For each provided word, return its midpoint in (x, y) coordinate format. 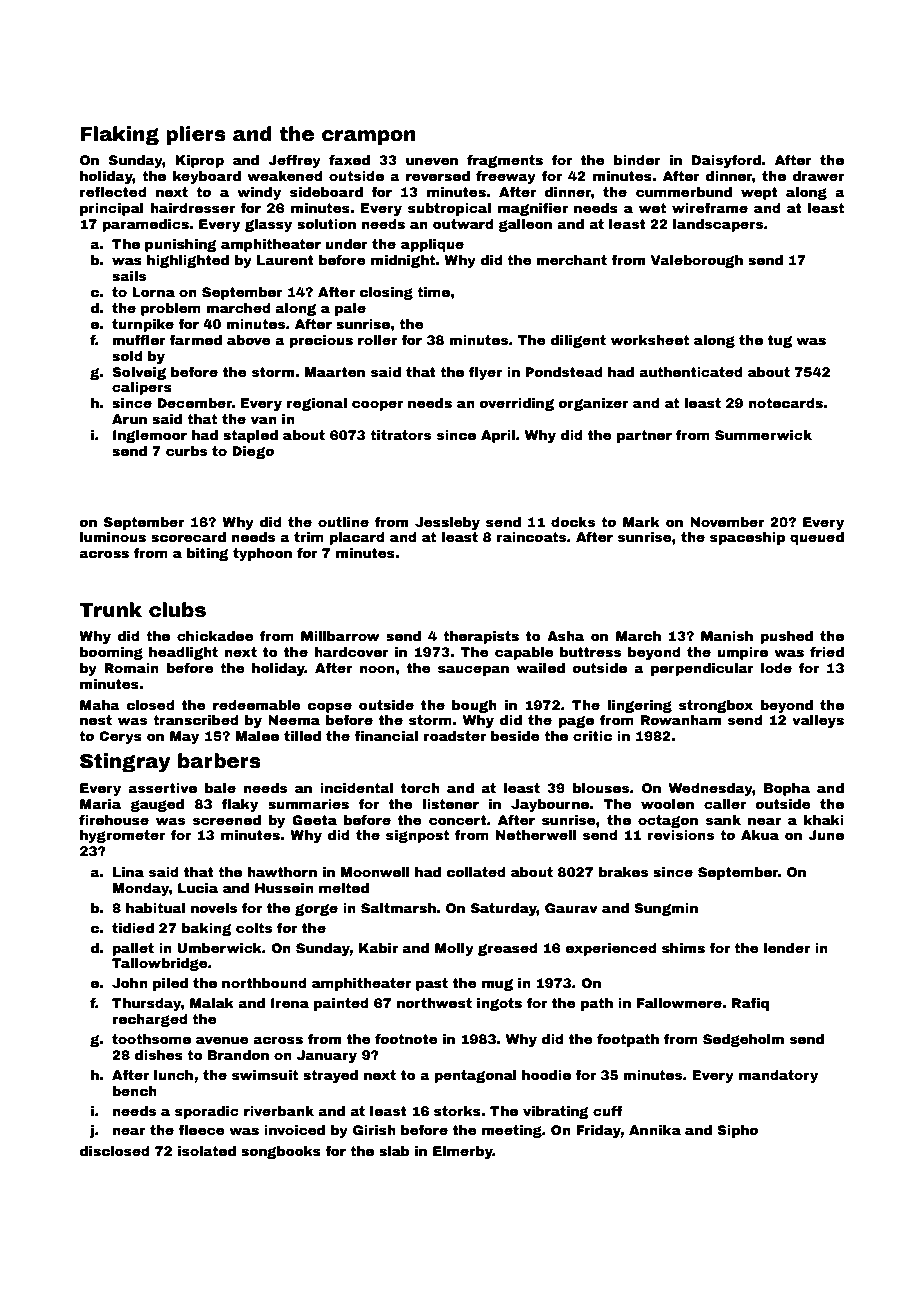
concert (458, 820)
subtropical (449, 209)
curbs (186, 451)
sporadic (207, 1112)
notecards (785, 403)
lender (787, 948)
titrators (400, 435)
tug (780, 341)
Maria (100, 804)
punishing (181, 245)
